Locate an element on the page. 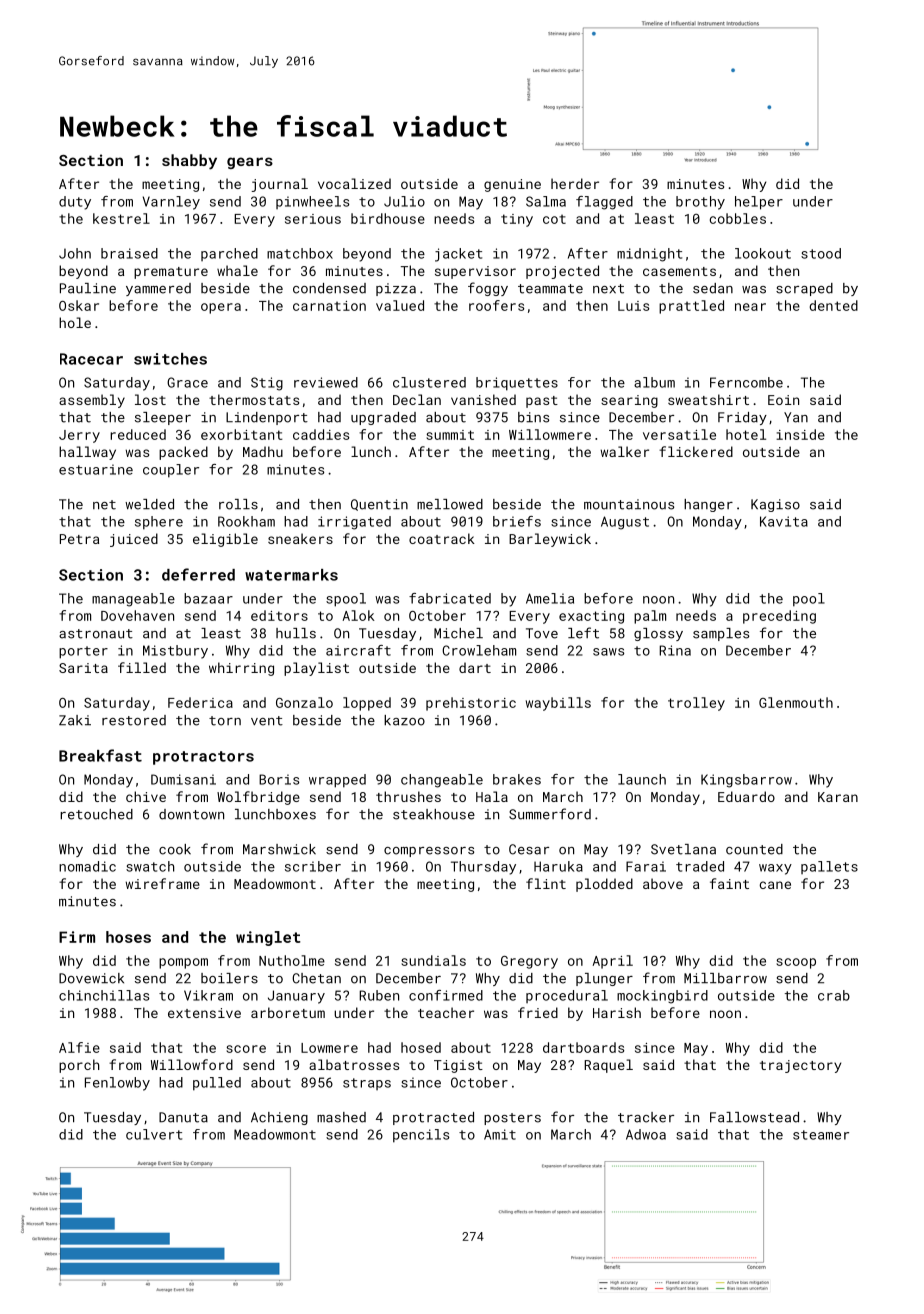  Barleywick is located at coordinates (550, 540).
